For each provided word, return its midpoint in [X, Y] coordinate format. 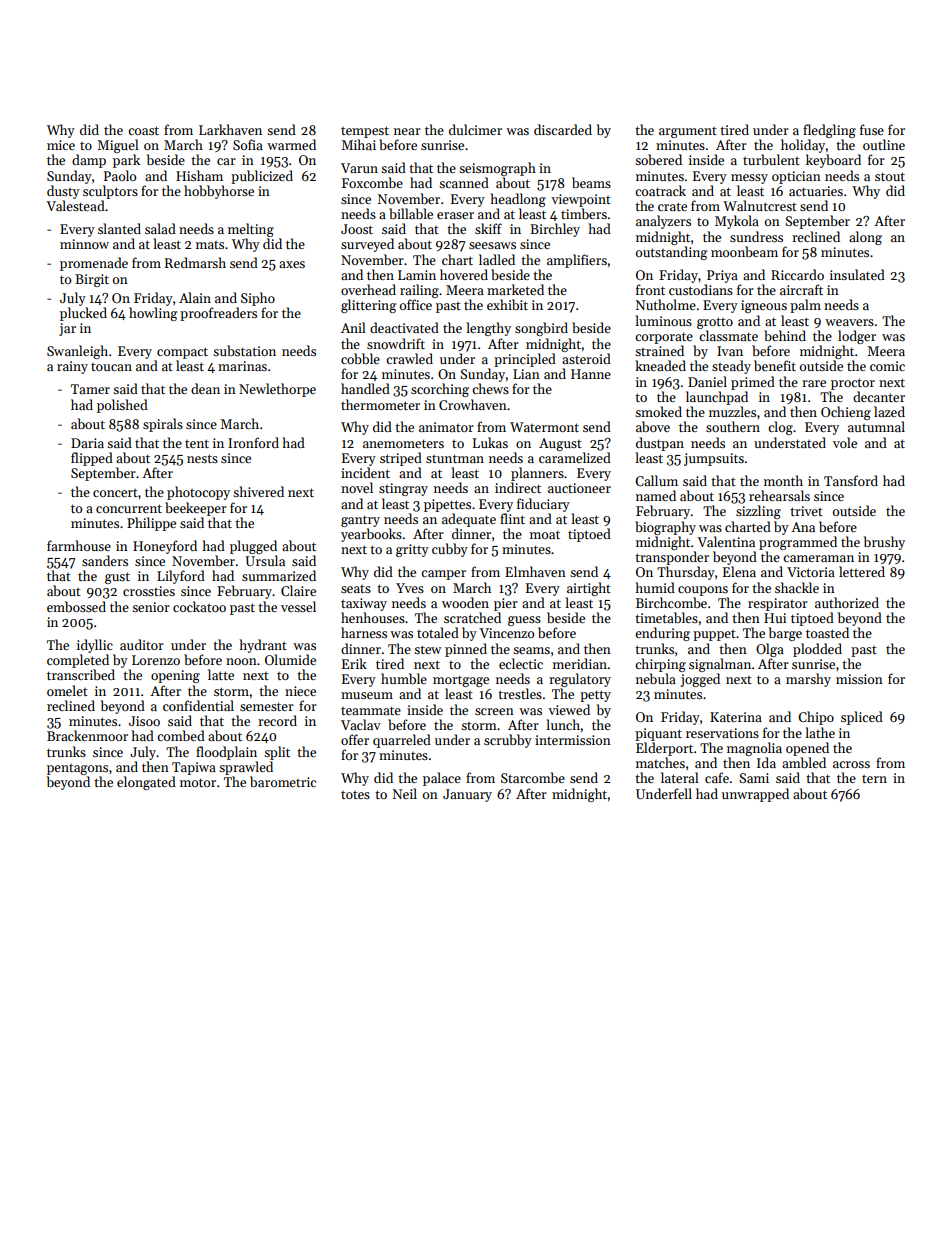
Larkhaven [230, 129]
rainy [72, 367]
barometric [283, 781]
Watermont [544, 427]
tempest [365, 132]
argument [688, 132]
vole [845, 442]
